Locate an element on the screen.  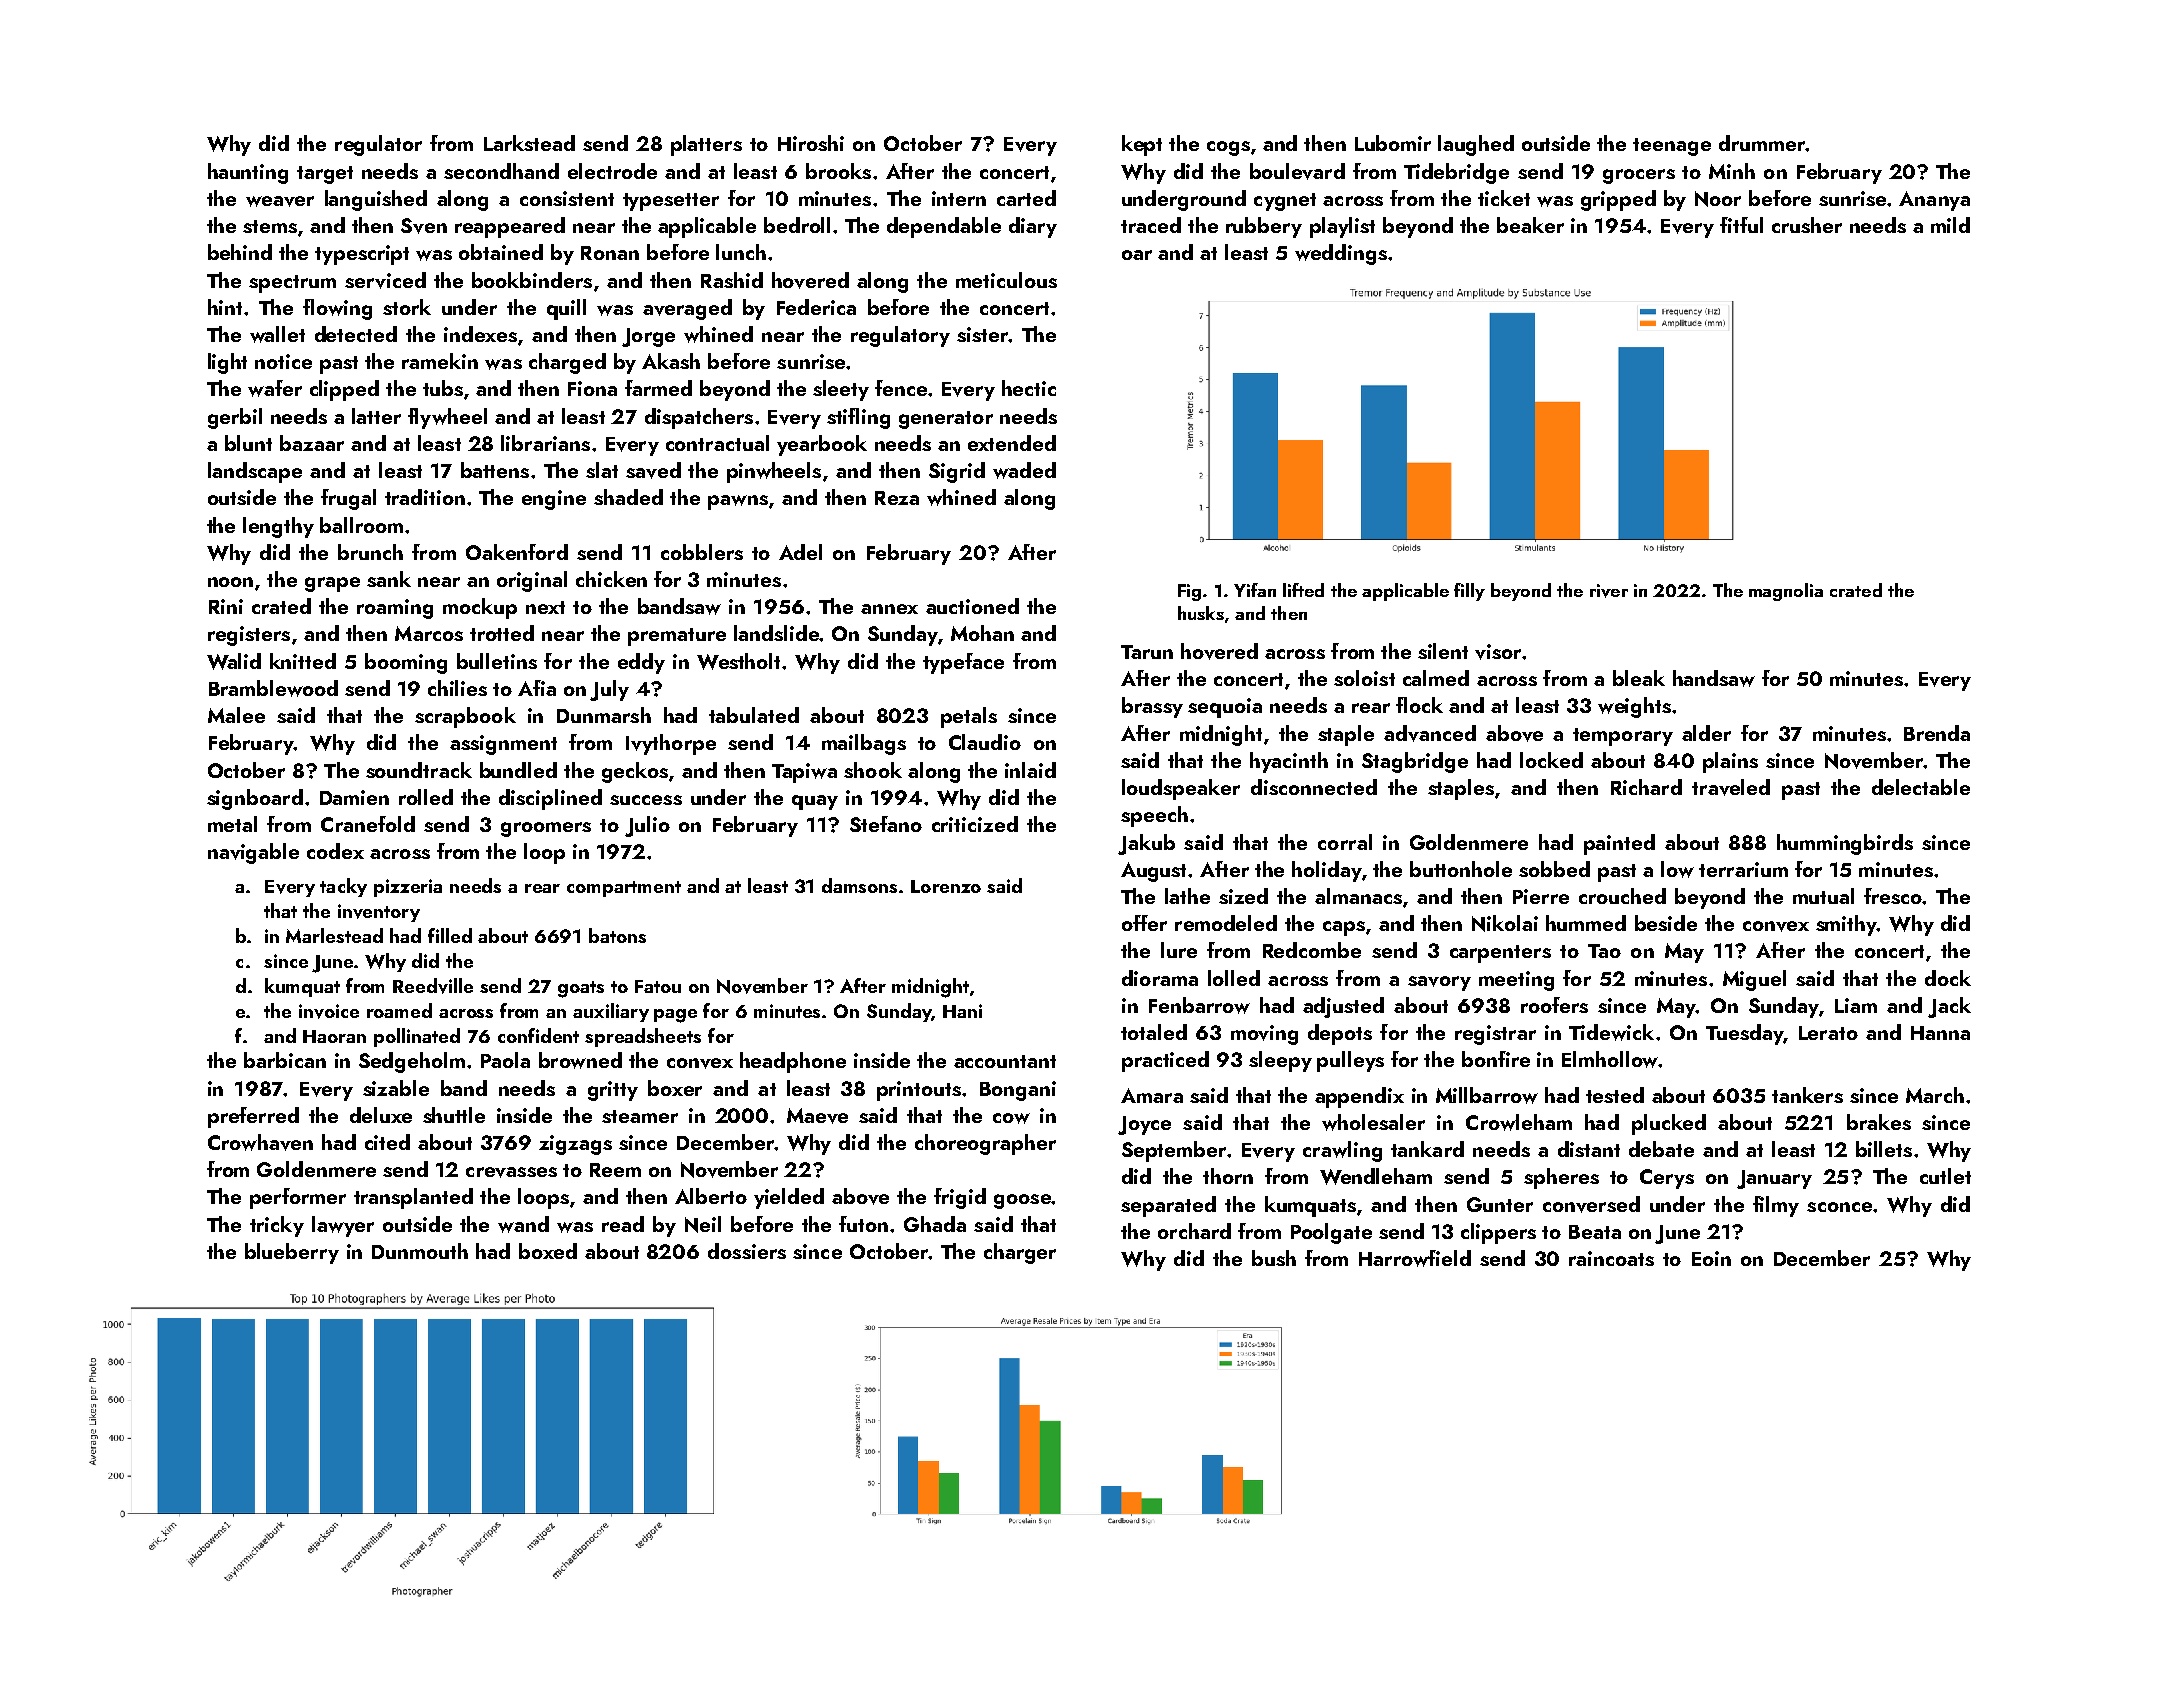
sequoia is located at coordinates (1225, 708).
